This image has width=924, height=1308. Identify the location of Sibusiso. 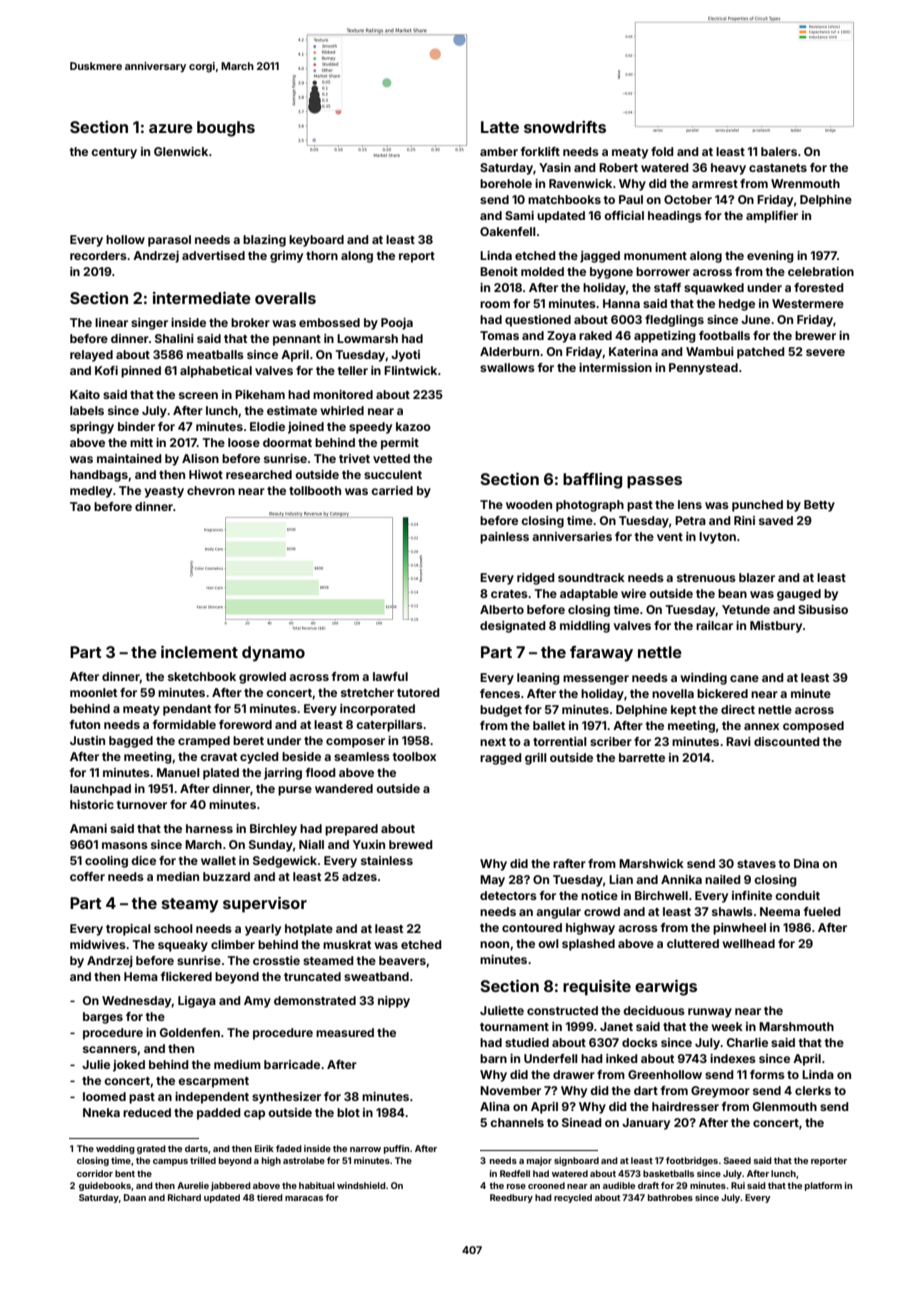
(823, 609).
